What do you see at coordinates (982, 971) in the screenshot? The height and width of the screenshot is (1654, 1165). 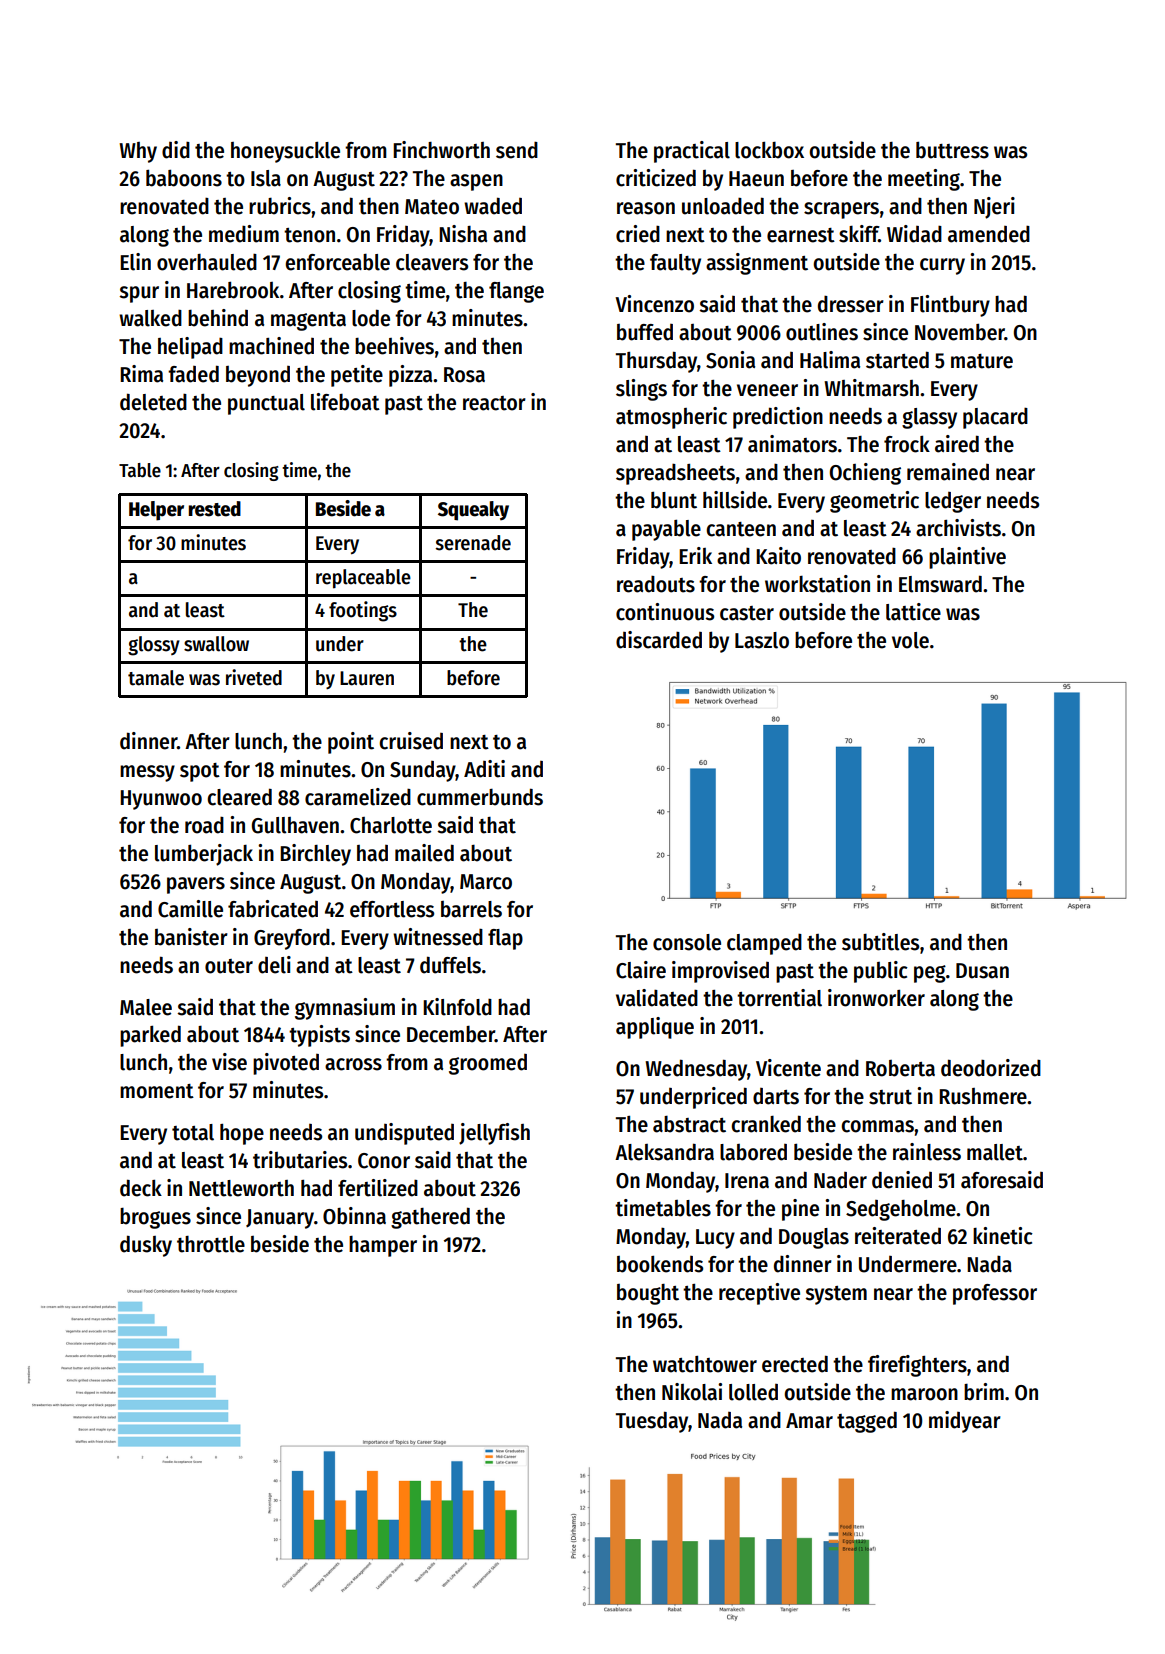 I see `Dusan` at bounding box center [982, 971].
